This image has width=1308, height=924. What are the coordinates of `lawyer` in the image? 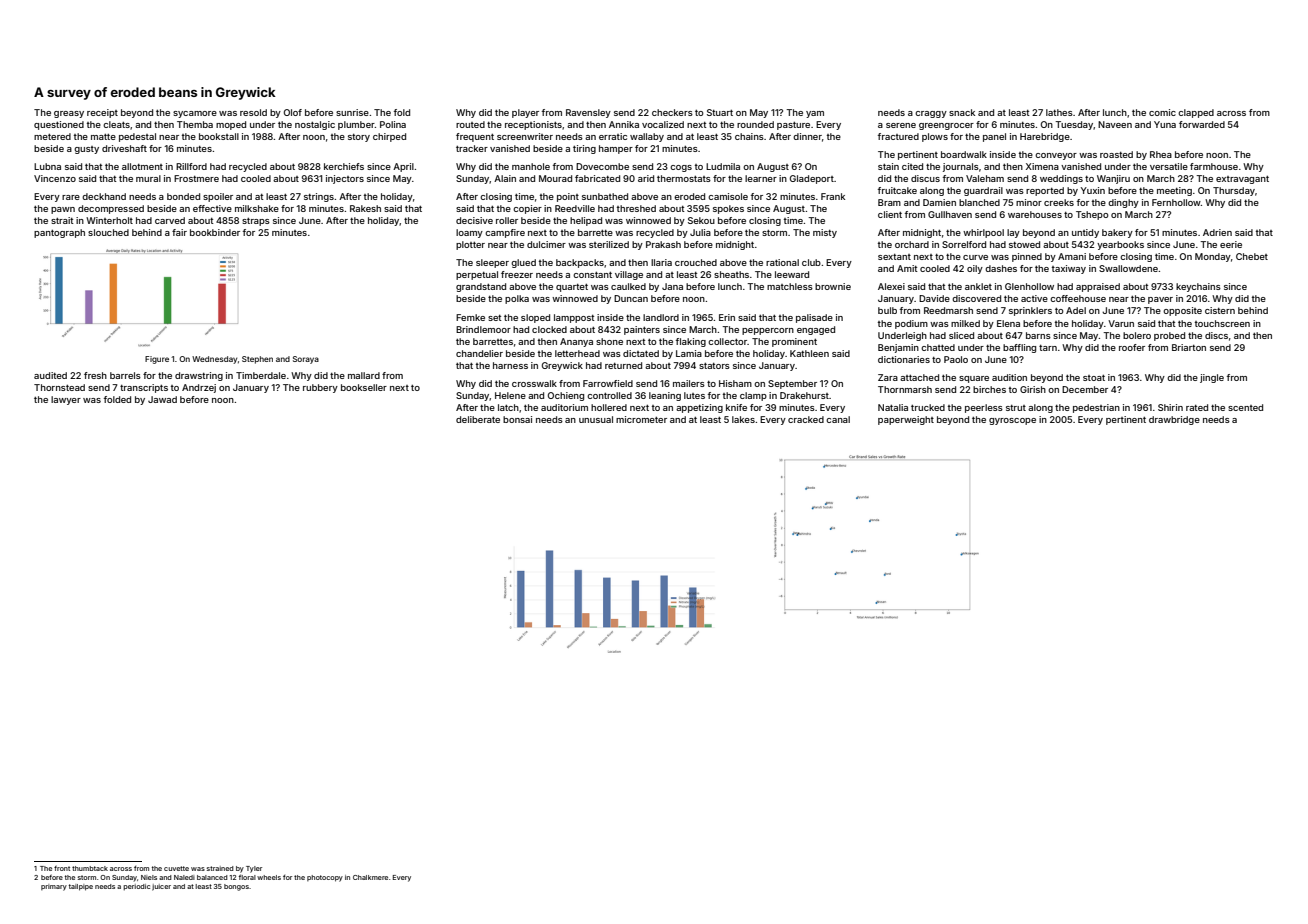 It's located at (66, 400).
